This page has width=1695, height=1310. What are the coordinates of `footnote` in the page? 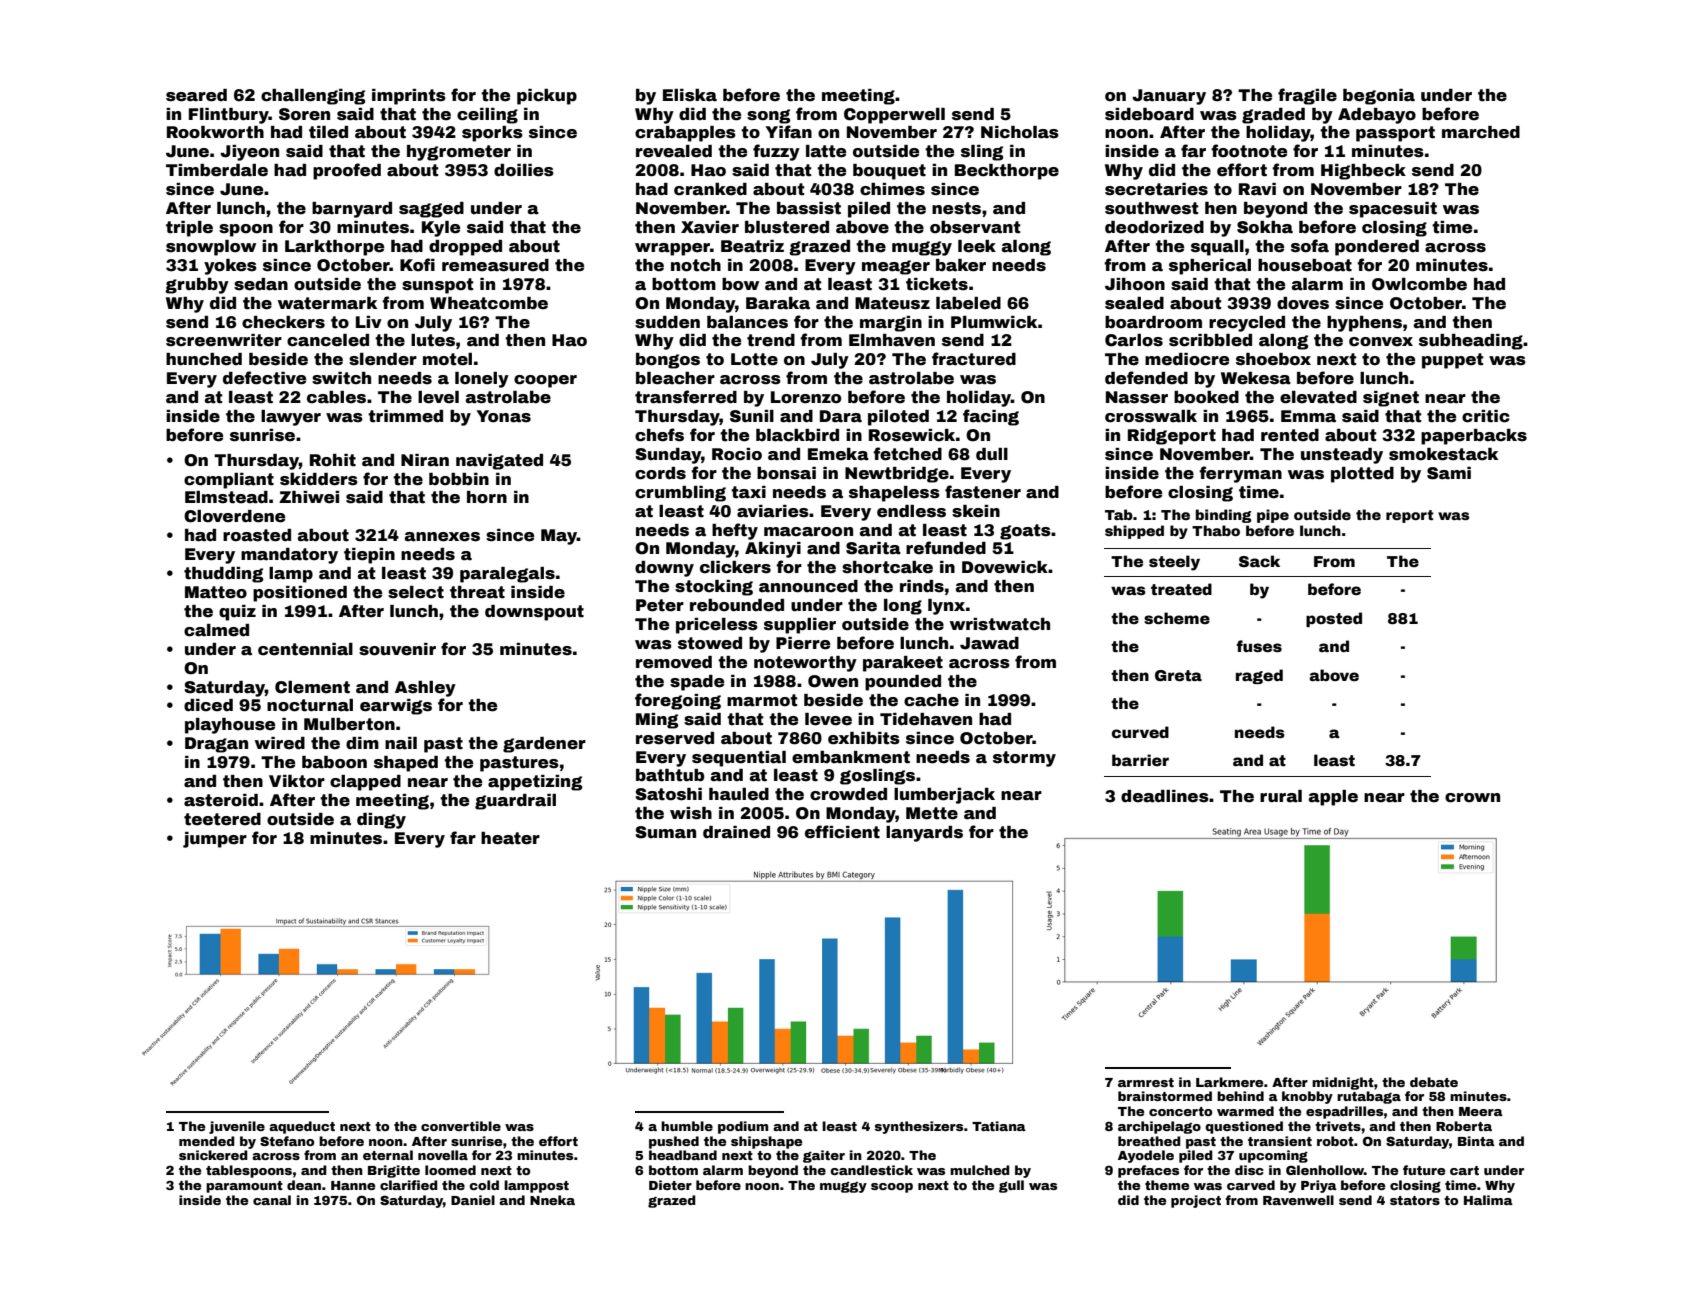 It's located at (1249, 151).
